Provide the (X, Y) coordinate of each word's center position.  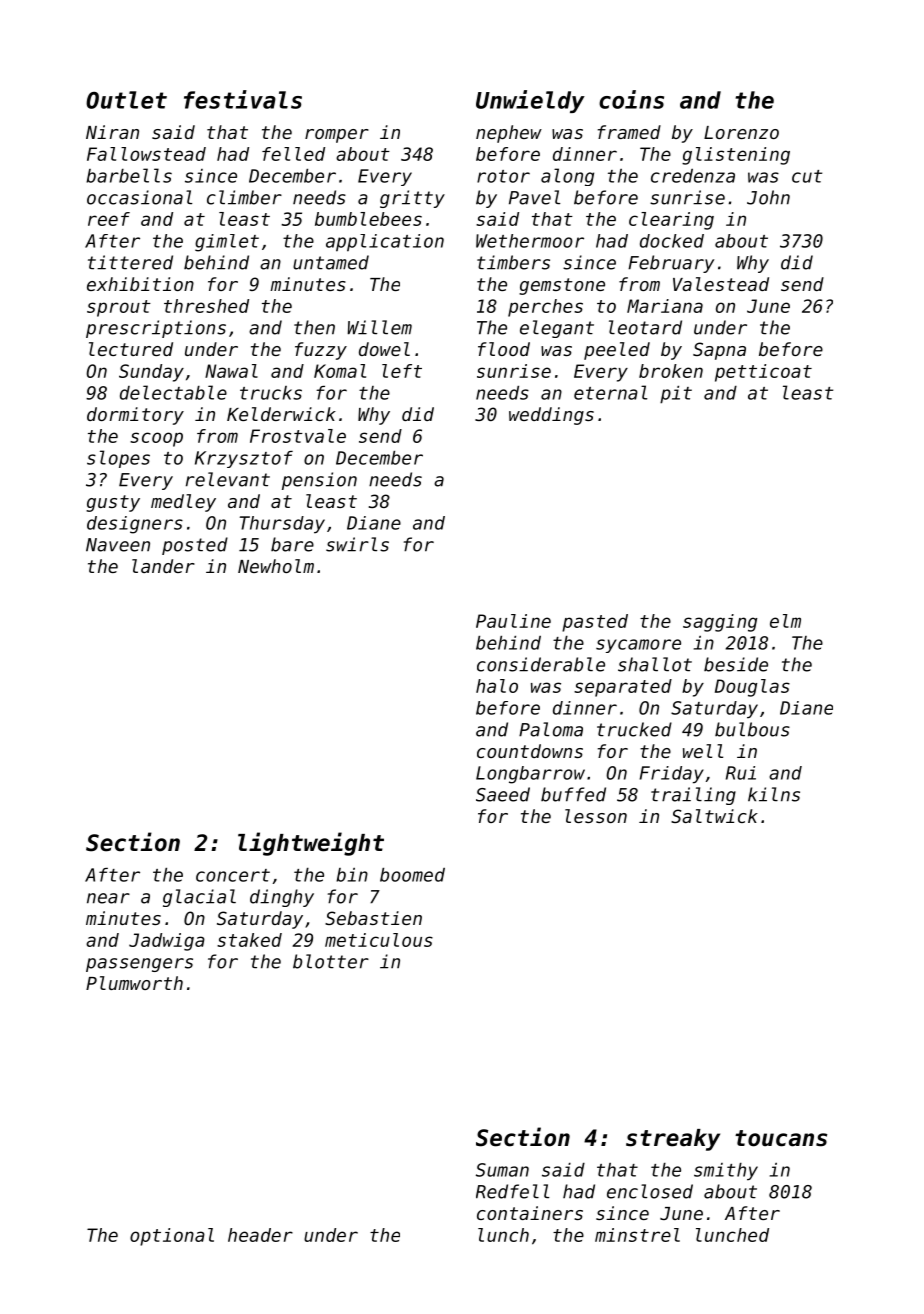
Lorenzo (741, 132)
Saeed (503, 794)
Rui (741, 773)
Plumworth (134, 983)
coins (631, 99)
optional (172, 1237)
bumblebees (368, 219)
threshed (206, 306)
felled (293, 154)
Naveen (118, 545)
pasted (595, 623)
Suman (502, 1170)
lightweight (311, 844)
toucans (781, 1138)
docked (672, 241)
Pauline (513, 621)
